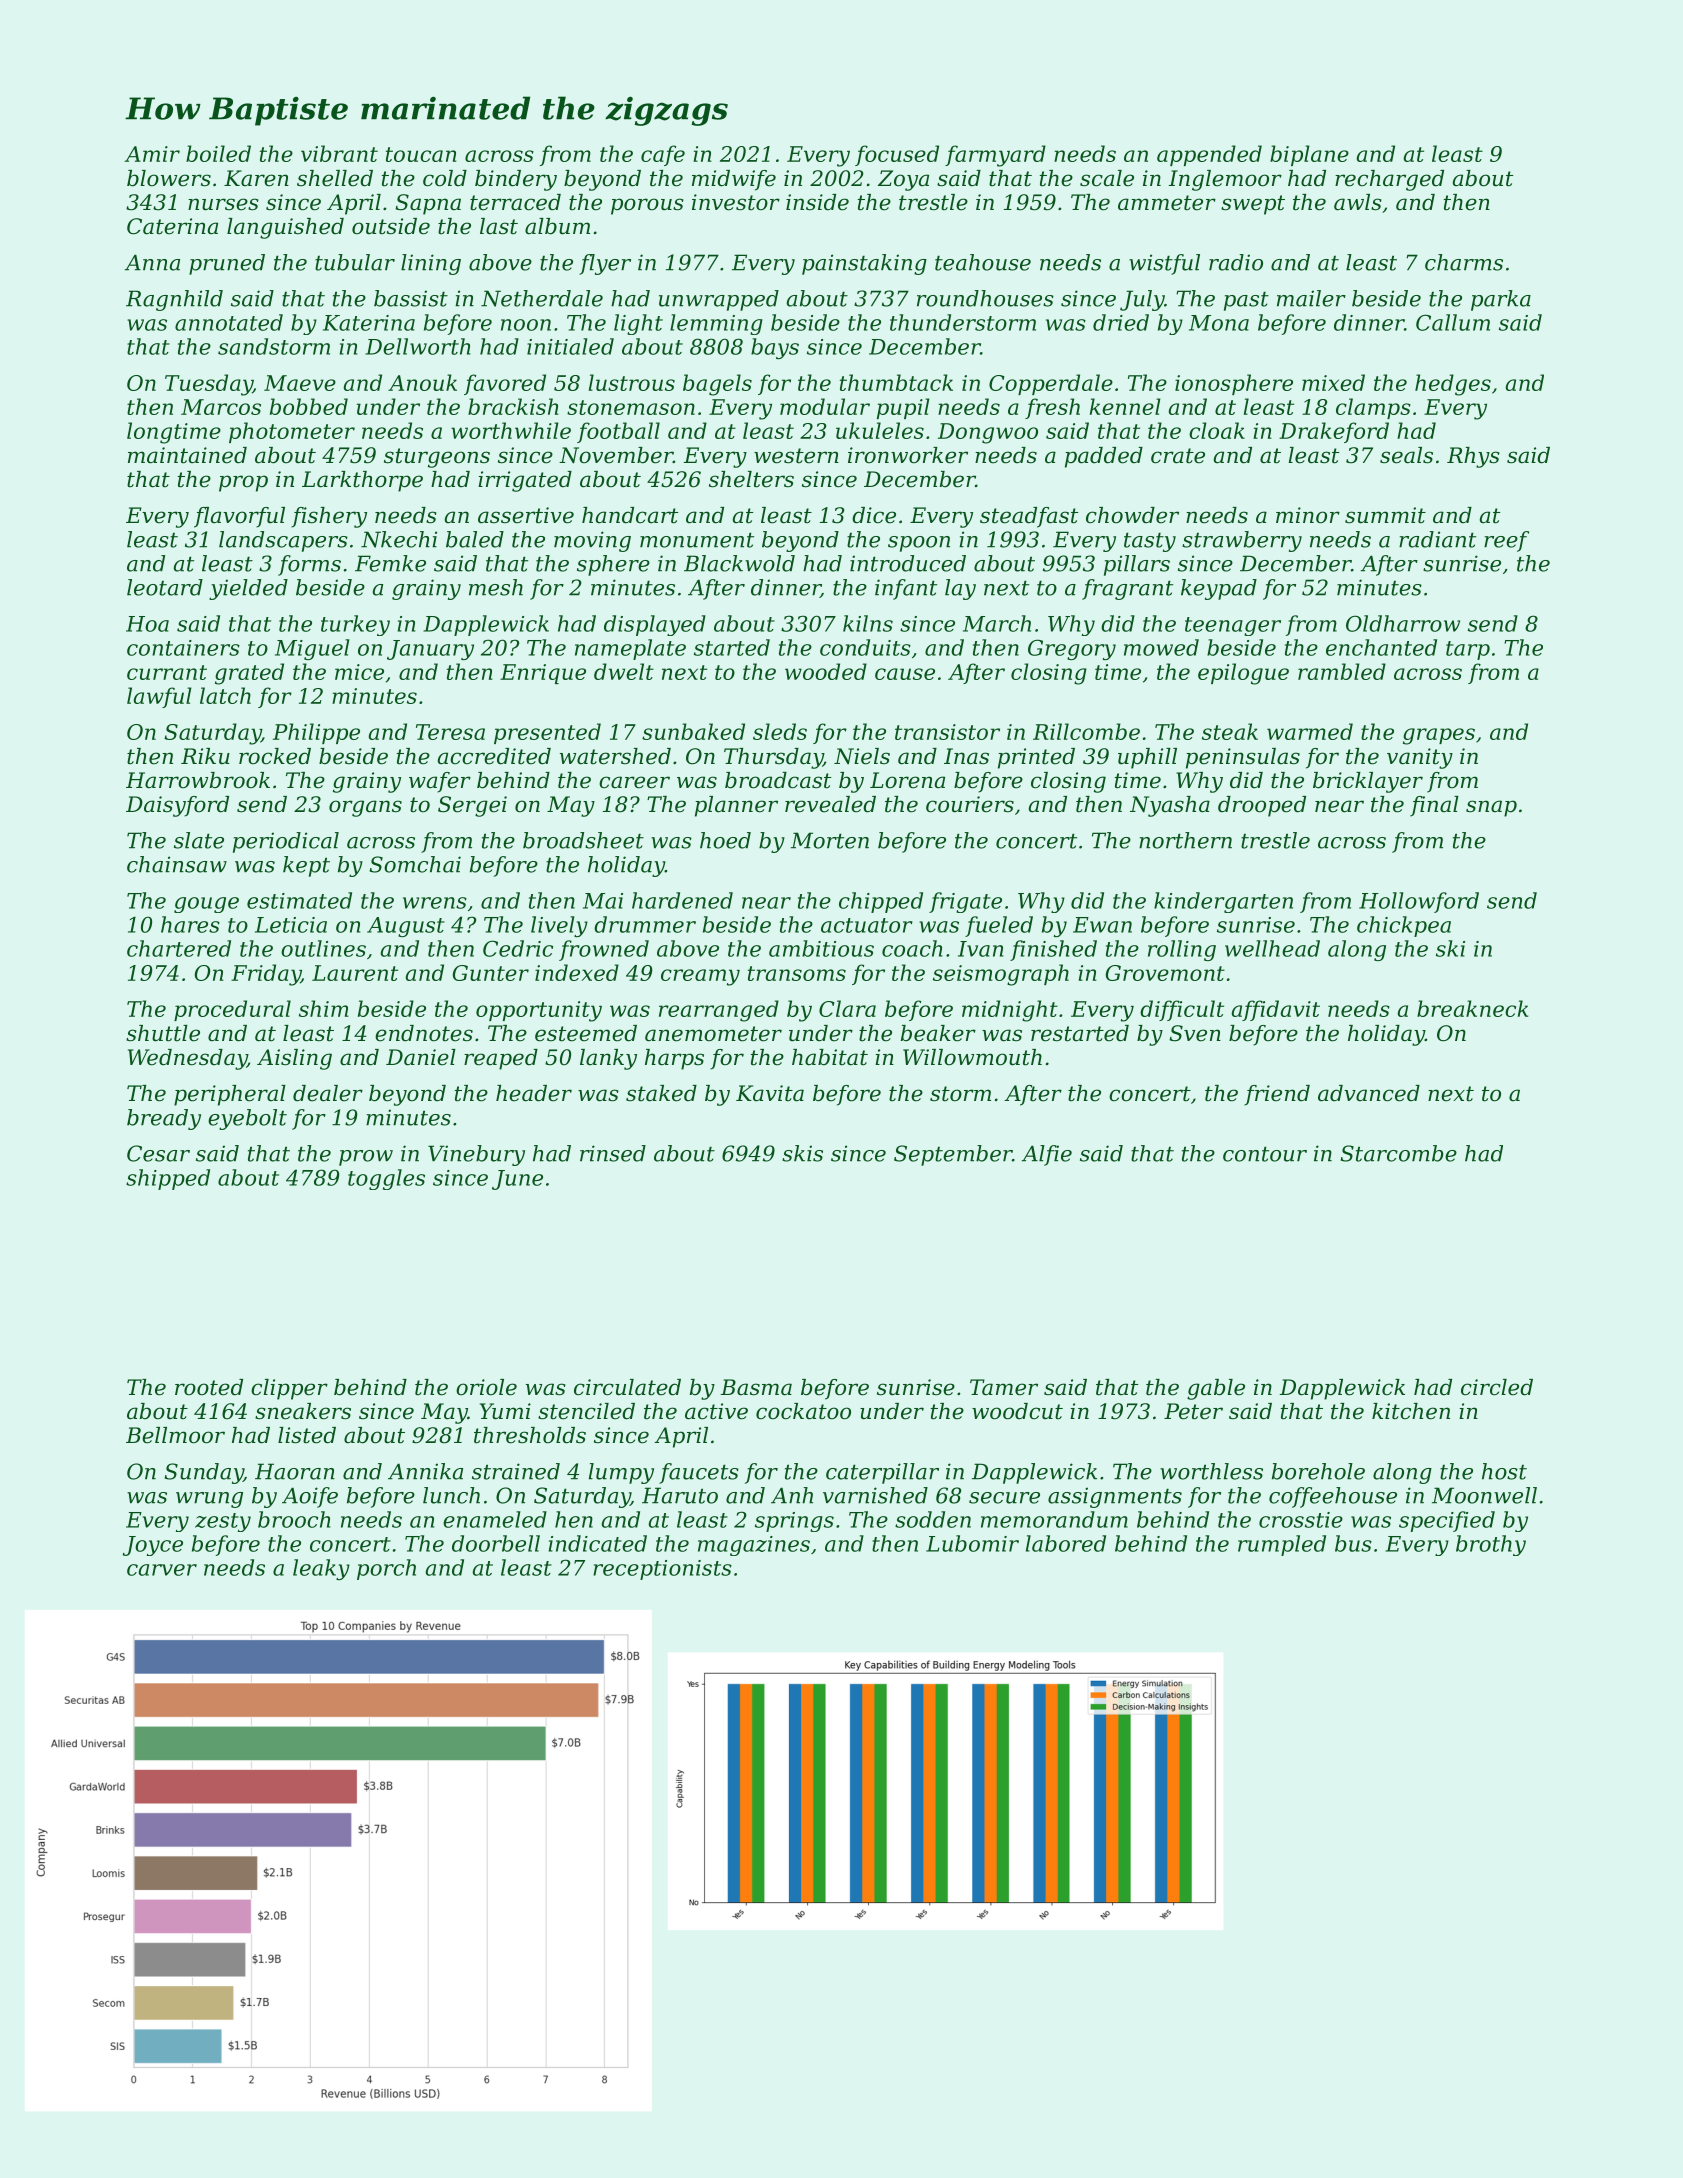 The image size is (1683, 2178). I want to click on carver, so click(162, 1570).
